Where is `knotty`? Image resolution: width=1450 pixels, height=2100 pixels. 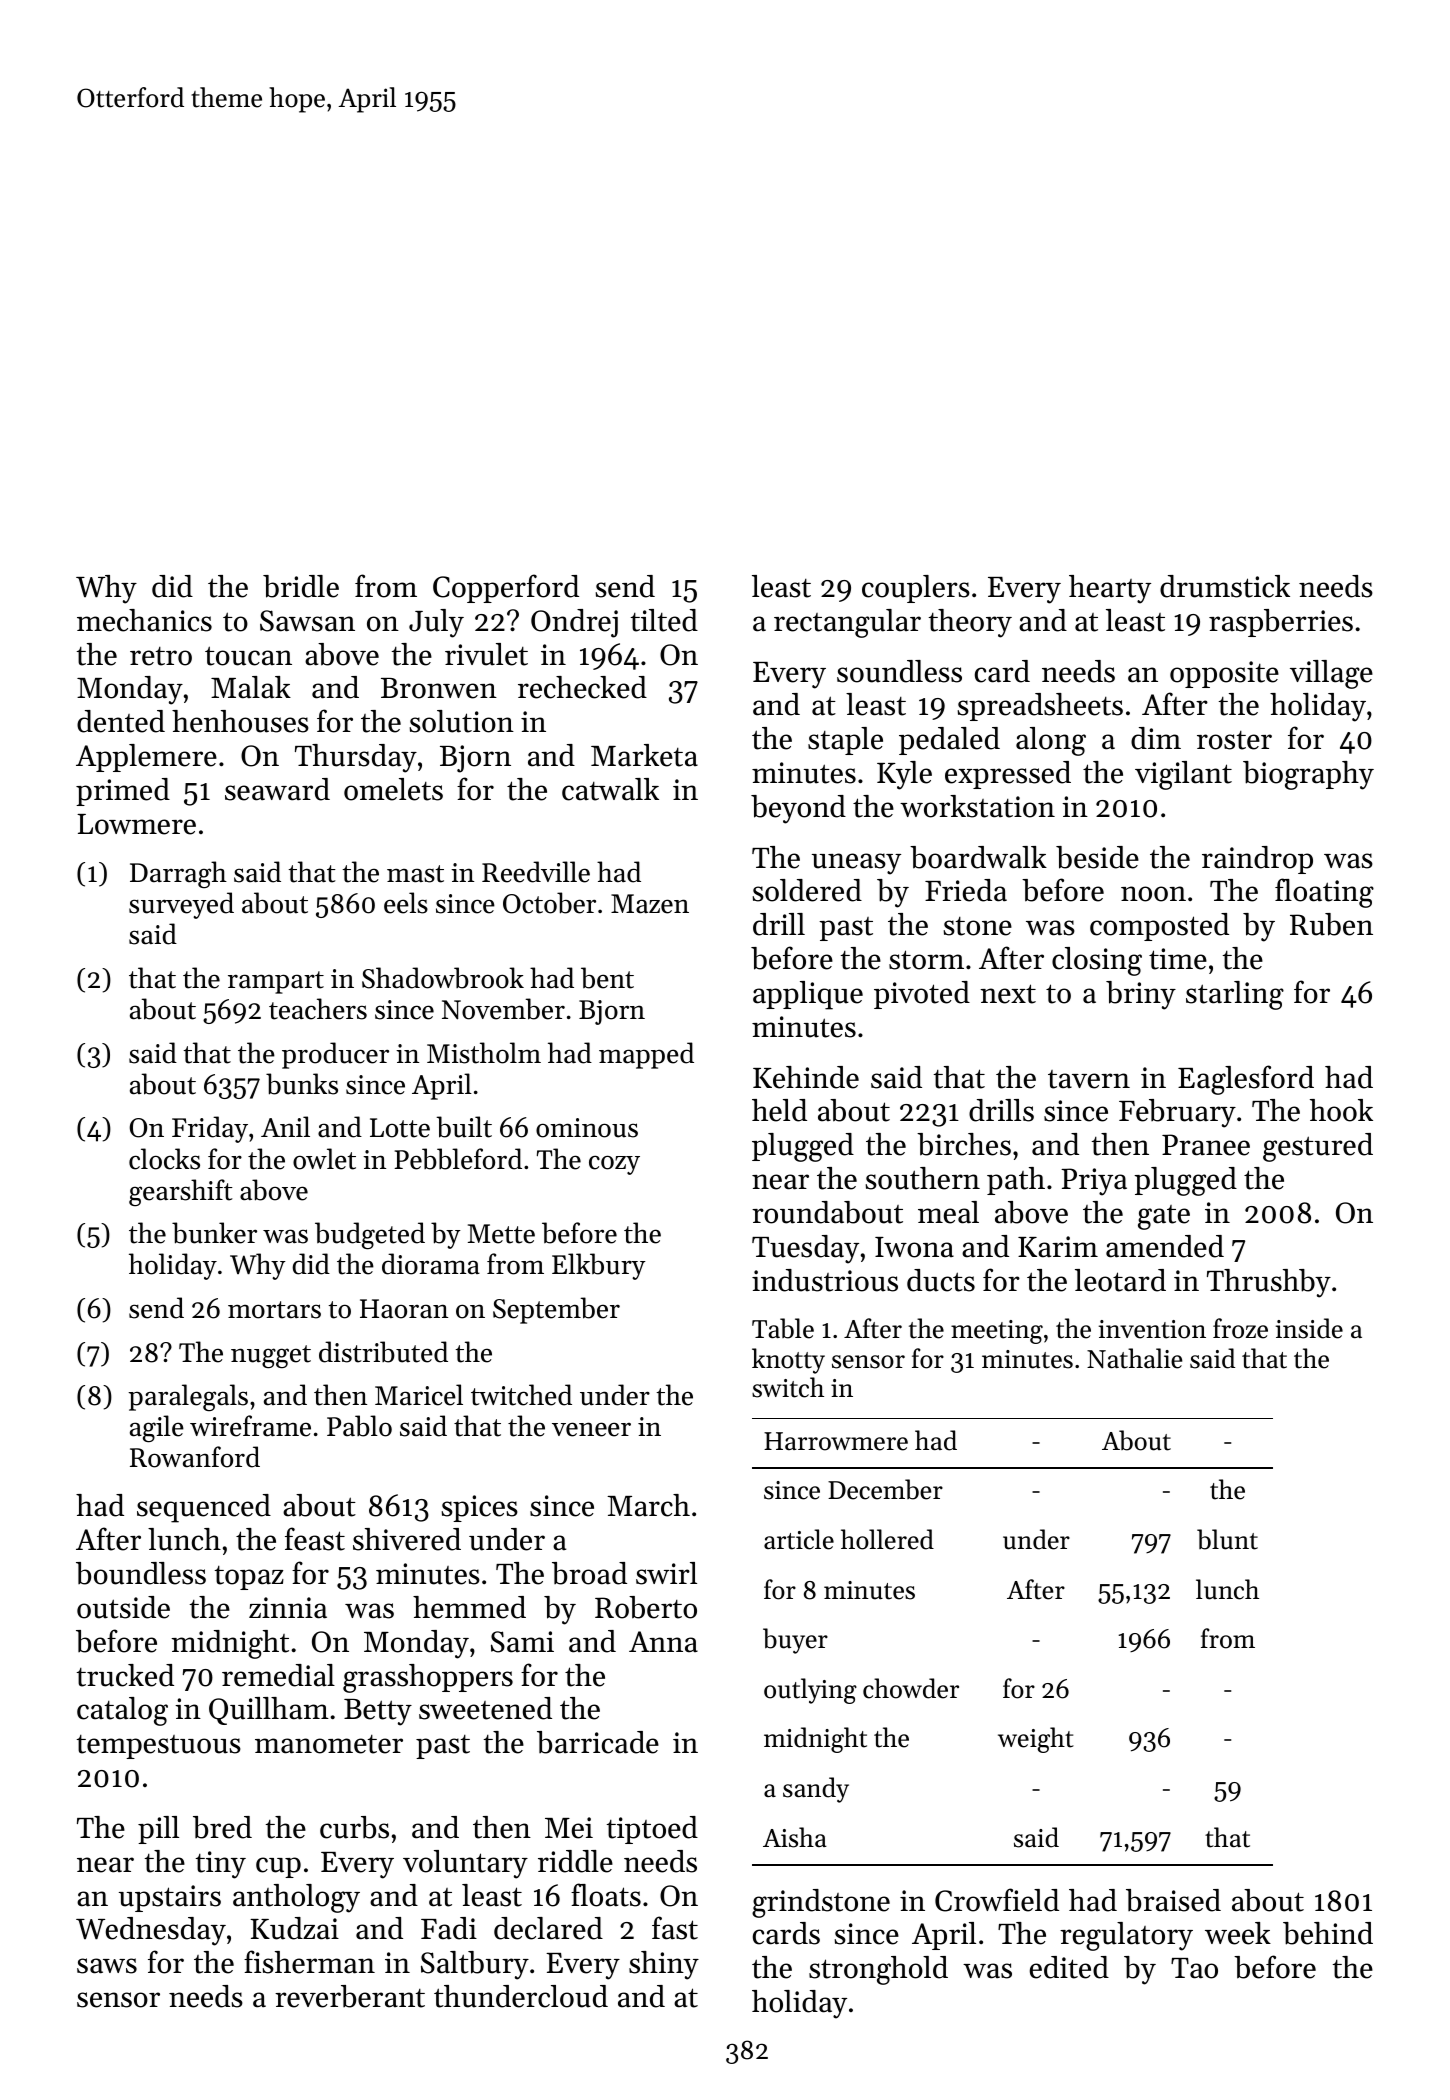 knotty is located at coordinates (788, 1361).
